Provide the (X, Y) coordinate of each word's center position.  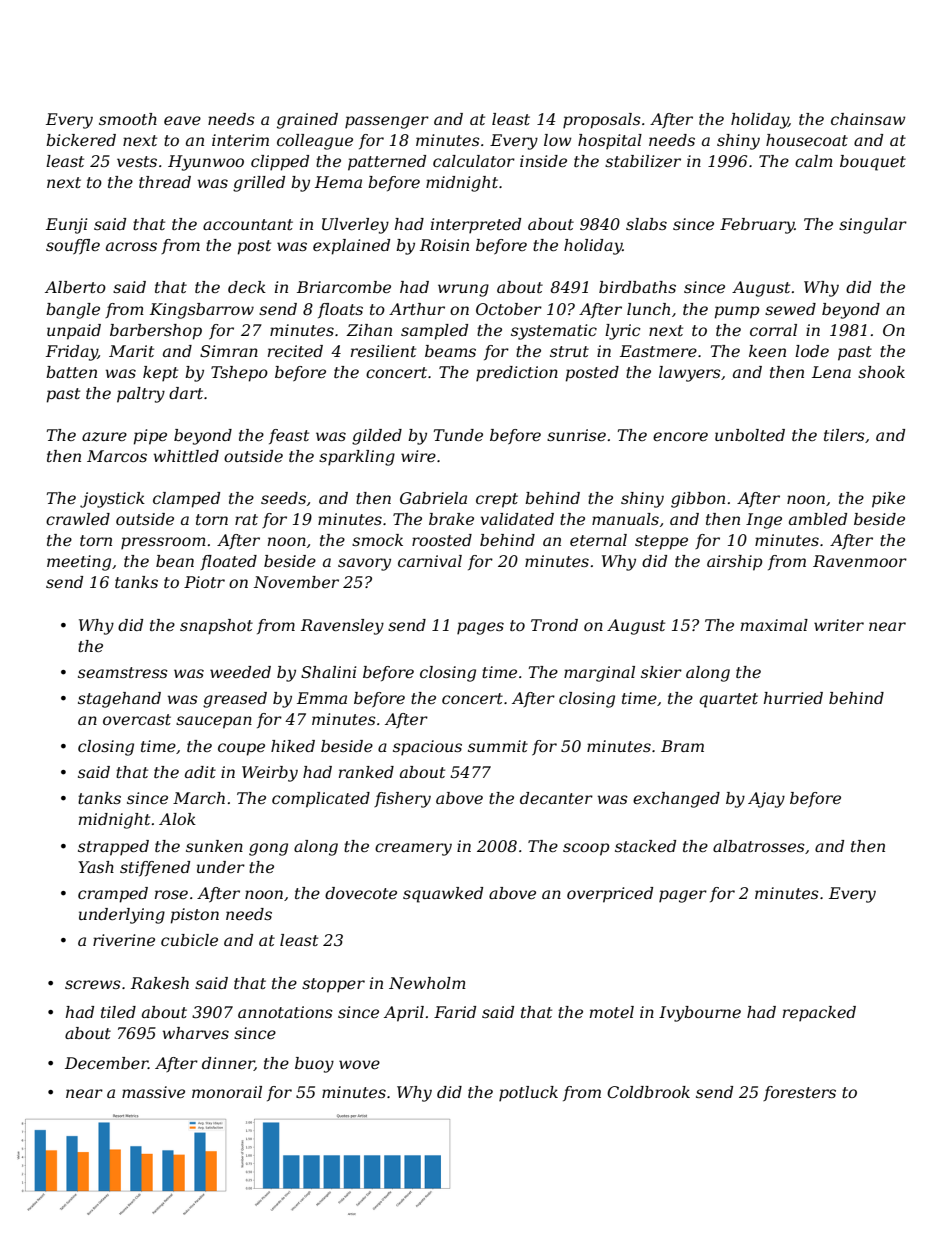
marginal (599, 674)
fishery (402, 800)
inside (543, 161)
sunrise (576, 435)
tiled (118, 1012)
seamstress (123, 672)
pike (888, 500)
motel (612, 1012)
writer (839, 625)
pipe (150, 437)
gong (268, 849)
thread (165, 182)
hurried (793, 698)
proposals (602, 121)
